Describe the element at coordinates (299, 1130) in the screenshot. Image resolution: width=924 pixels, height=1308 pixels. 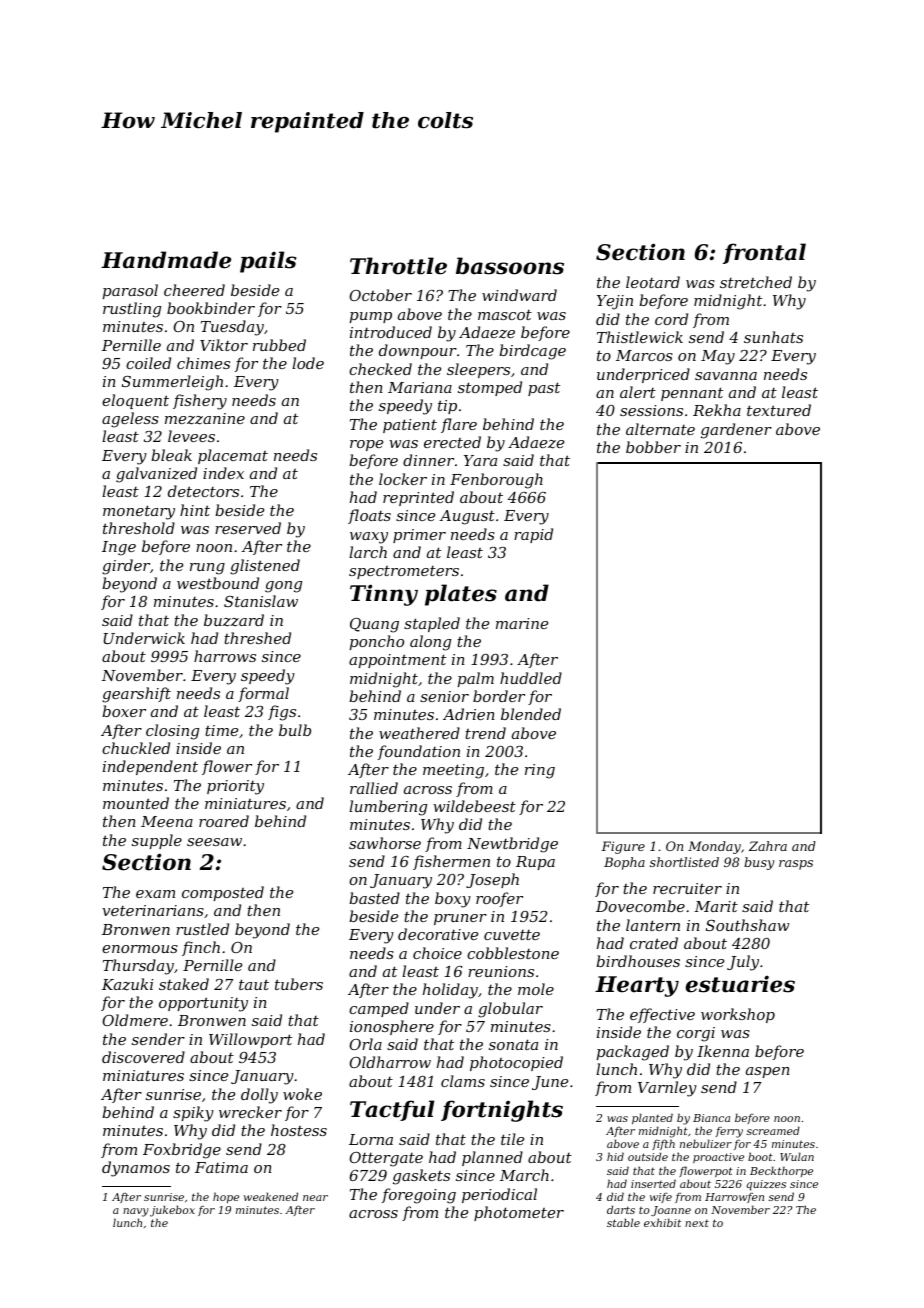
I see `hostess` at that location.
